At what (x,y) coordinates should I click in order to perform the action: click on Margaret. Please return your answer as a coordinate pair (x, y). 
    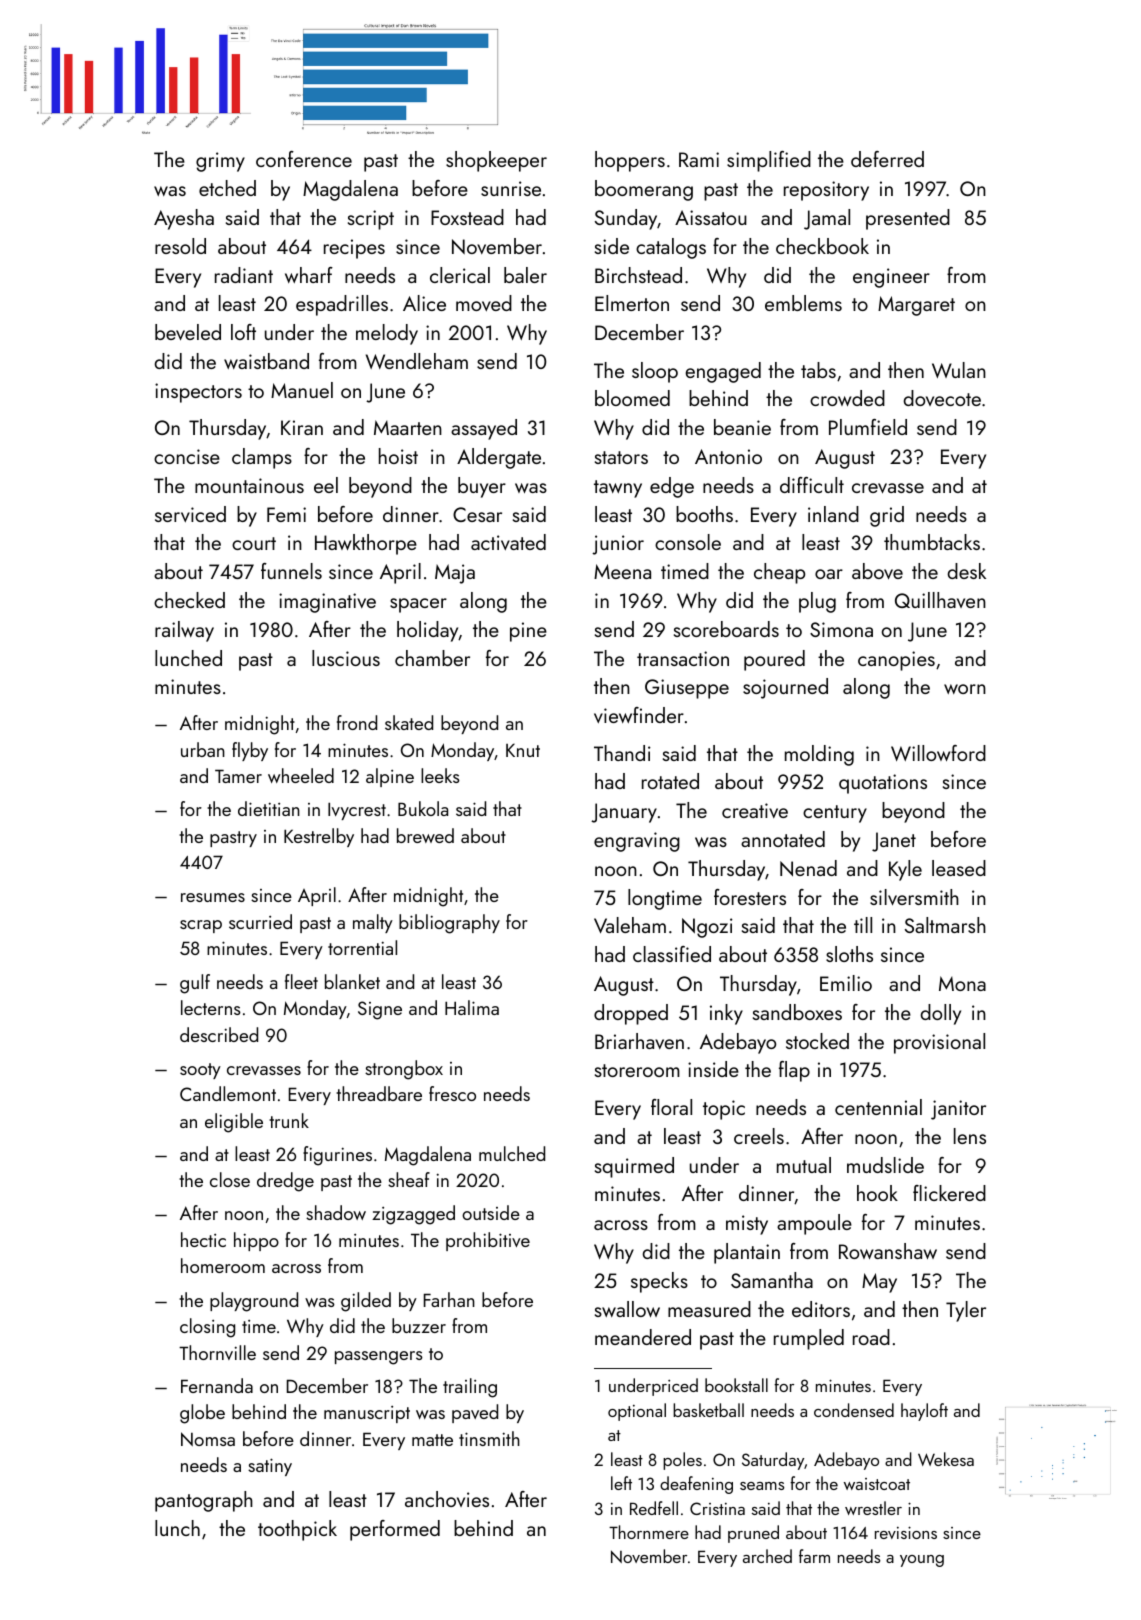
    Looking at the image, I should click on (916, 306).
